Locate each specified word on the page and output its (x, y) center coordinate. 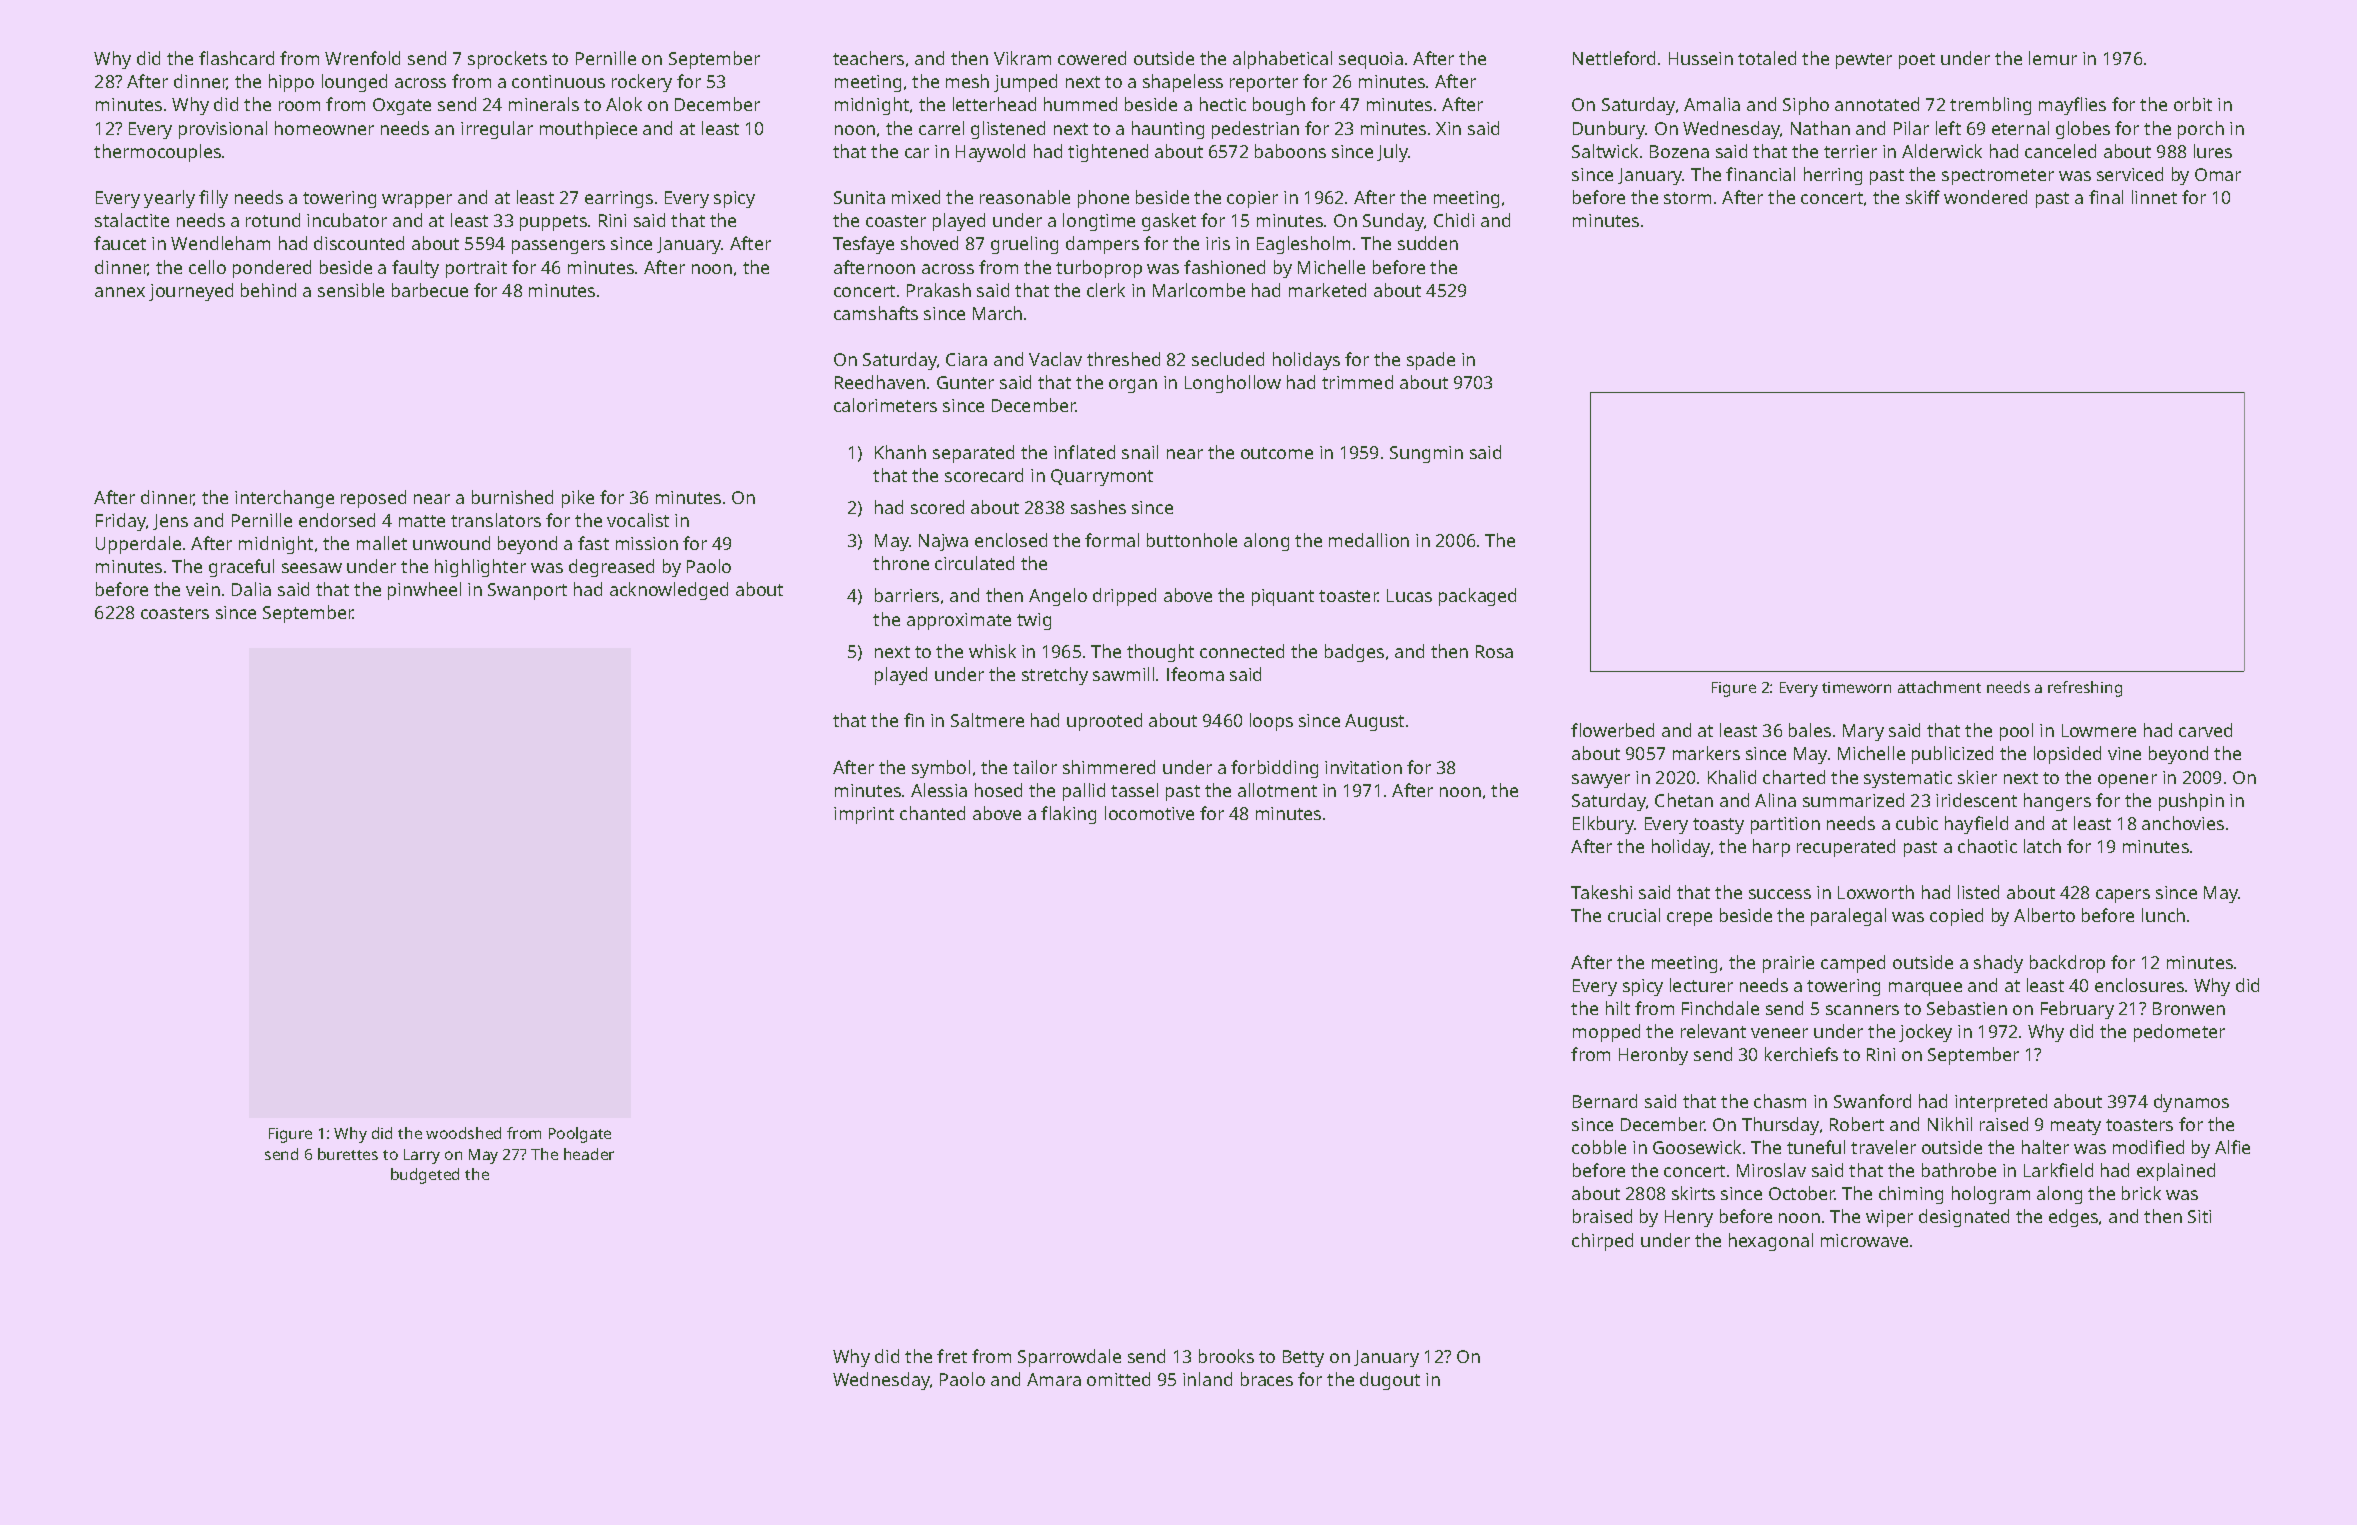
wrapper (417, 201)
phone (1103, 199)
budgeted (425, 1176)
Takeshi (1601, 892)
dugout (1390, 1381)
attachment (1939, 687)
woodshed (463, 1133)
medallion (1369, 540)
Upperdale (138, 545)
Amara (1054, 1379)
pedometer (2179, 1033)
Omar (2218, 174)
